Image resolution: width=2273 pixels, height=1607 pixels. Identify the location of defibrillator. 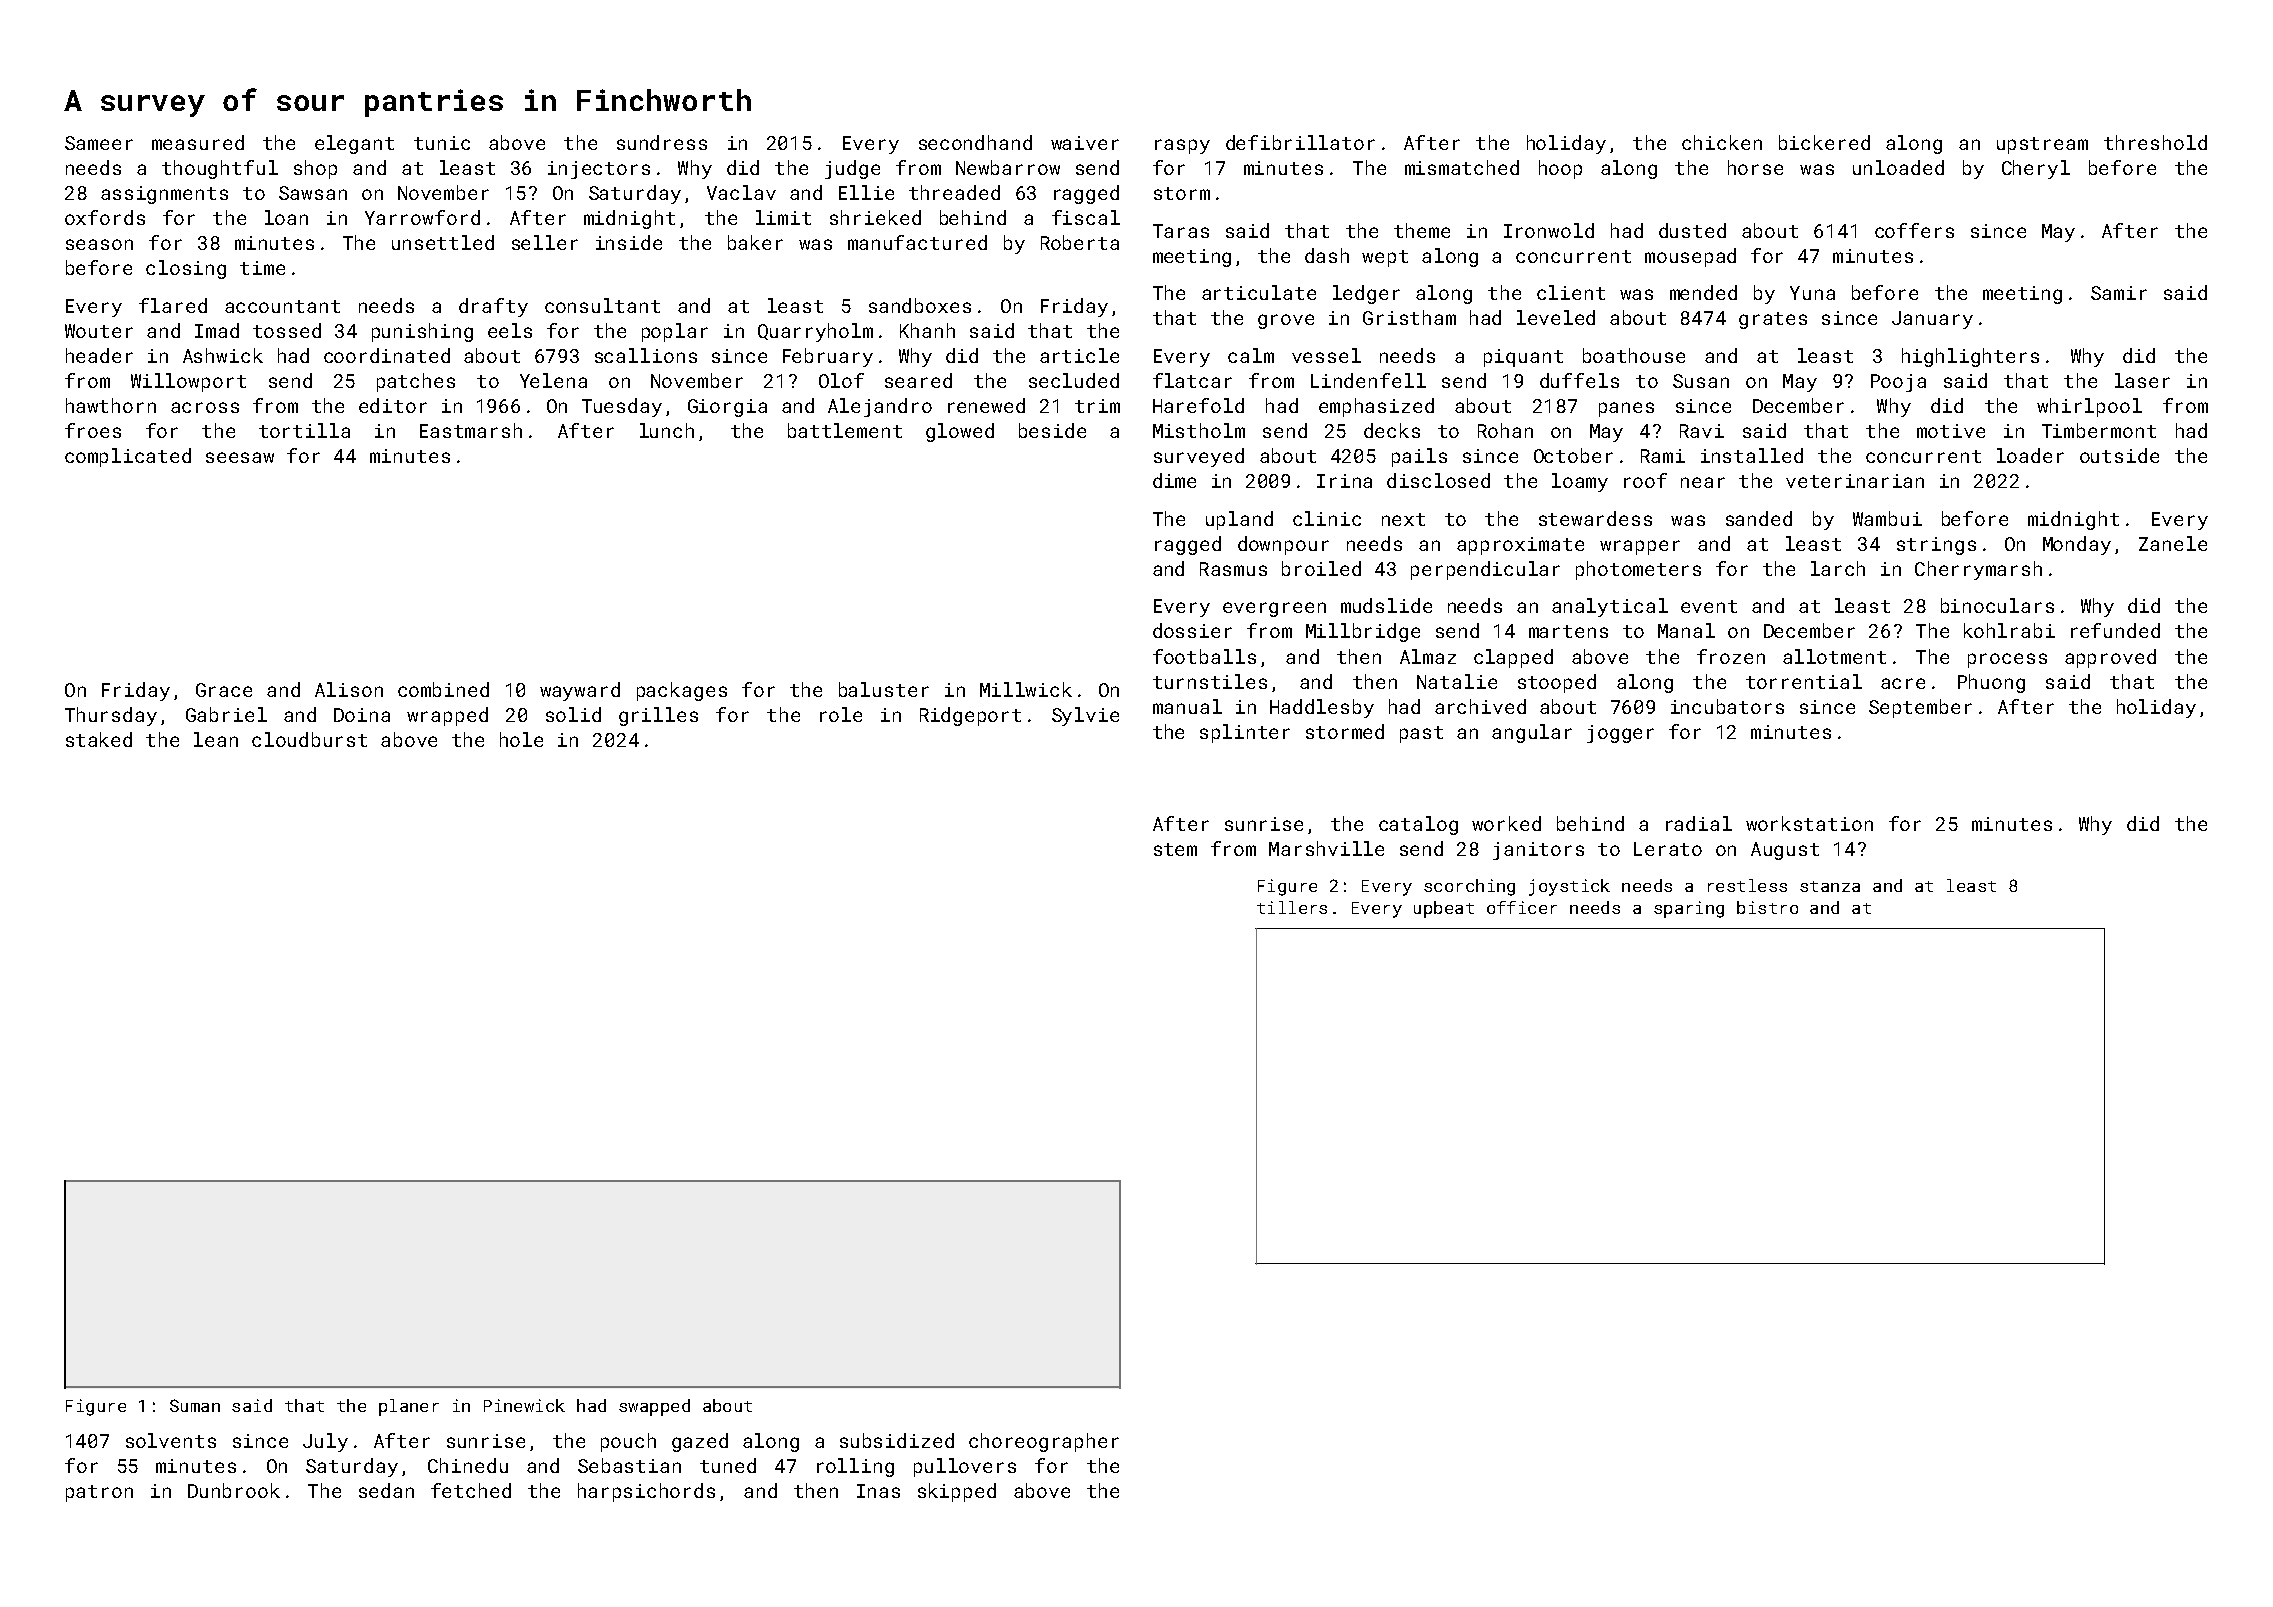
(1300, 142).
